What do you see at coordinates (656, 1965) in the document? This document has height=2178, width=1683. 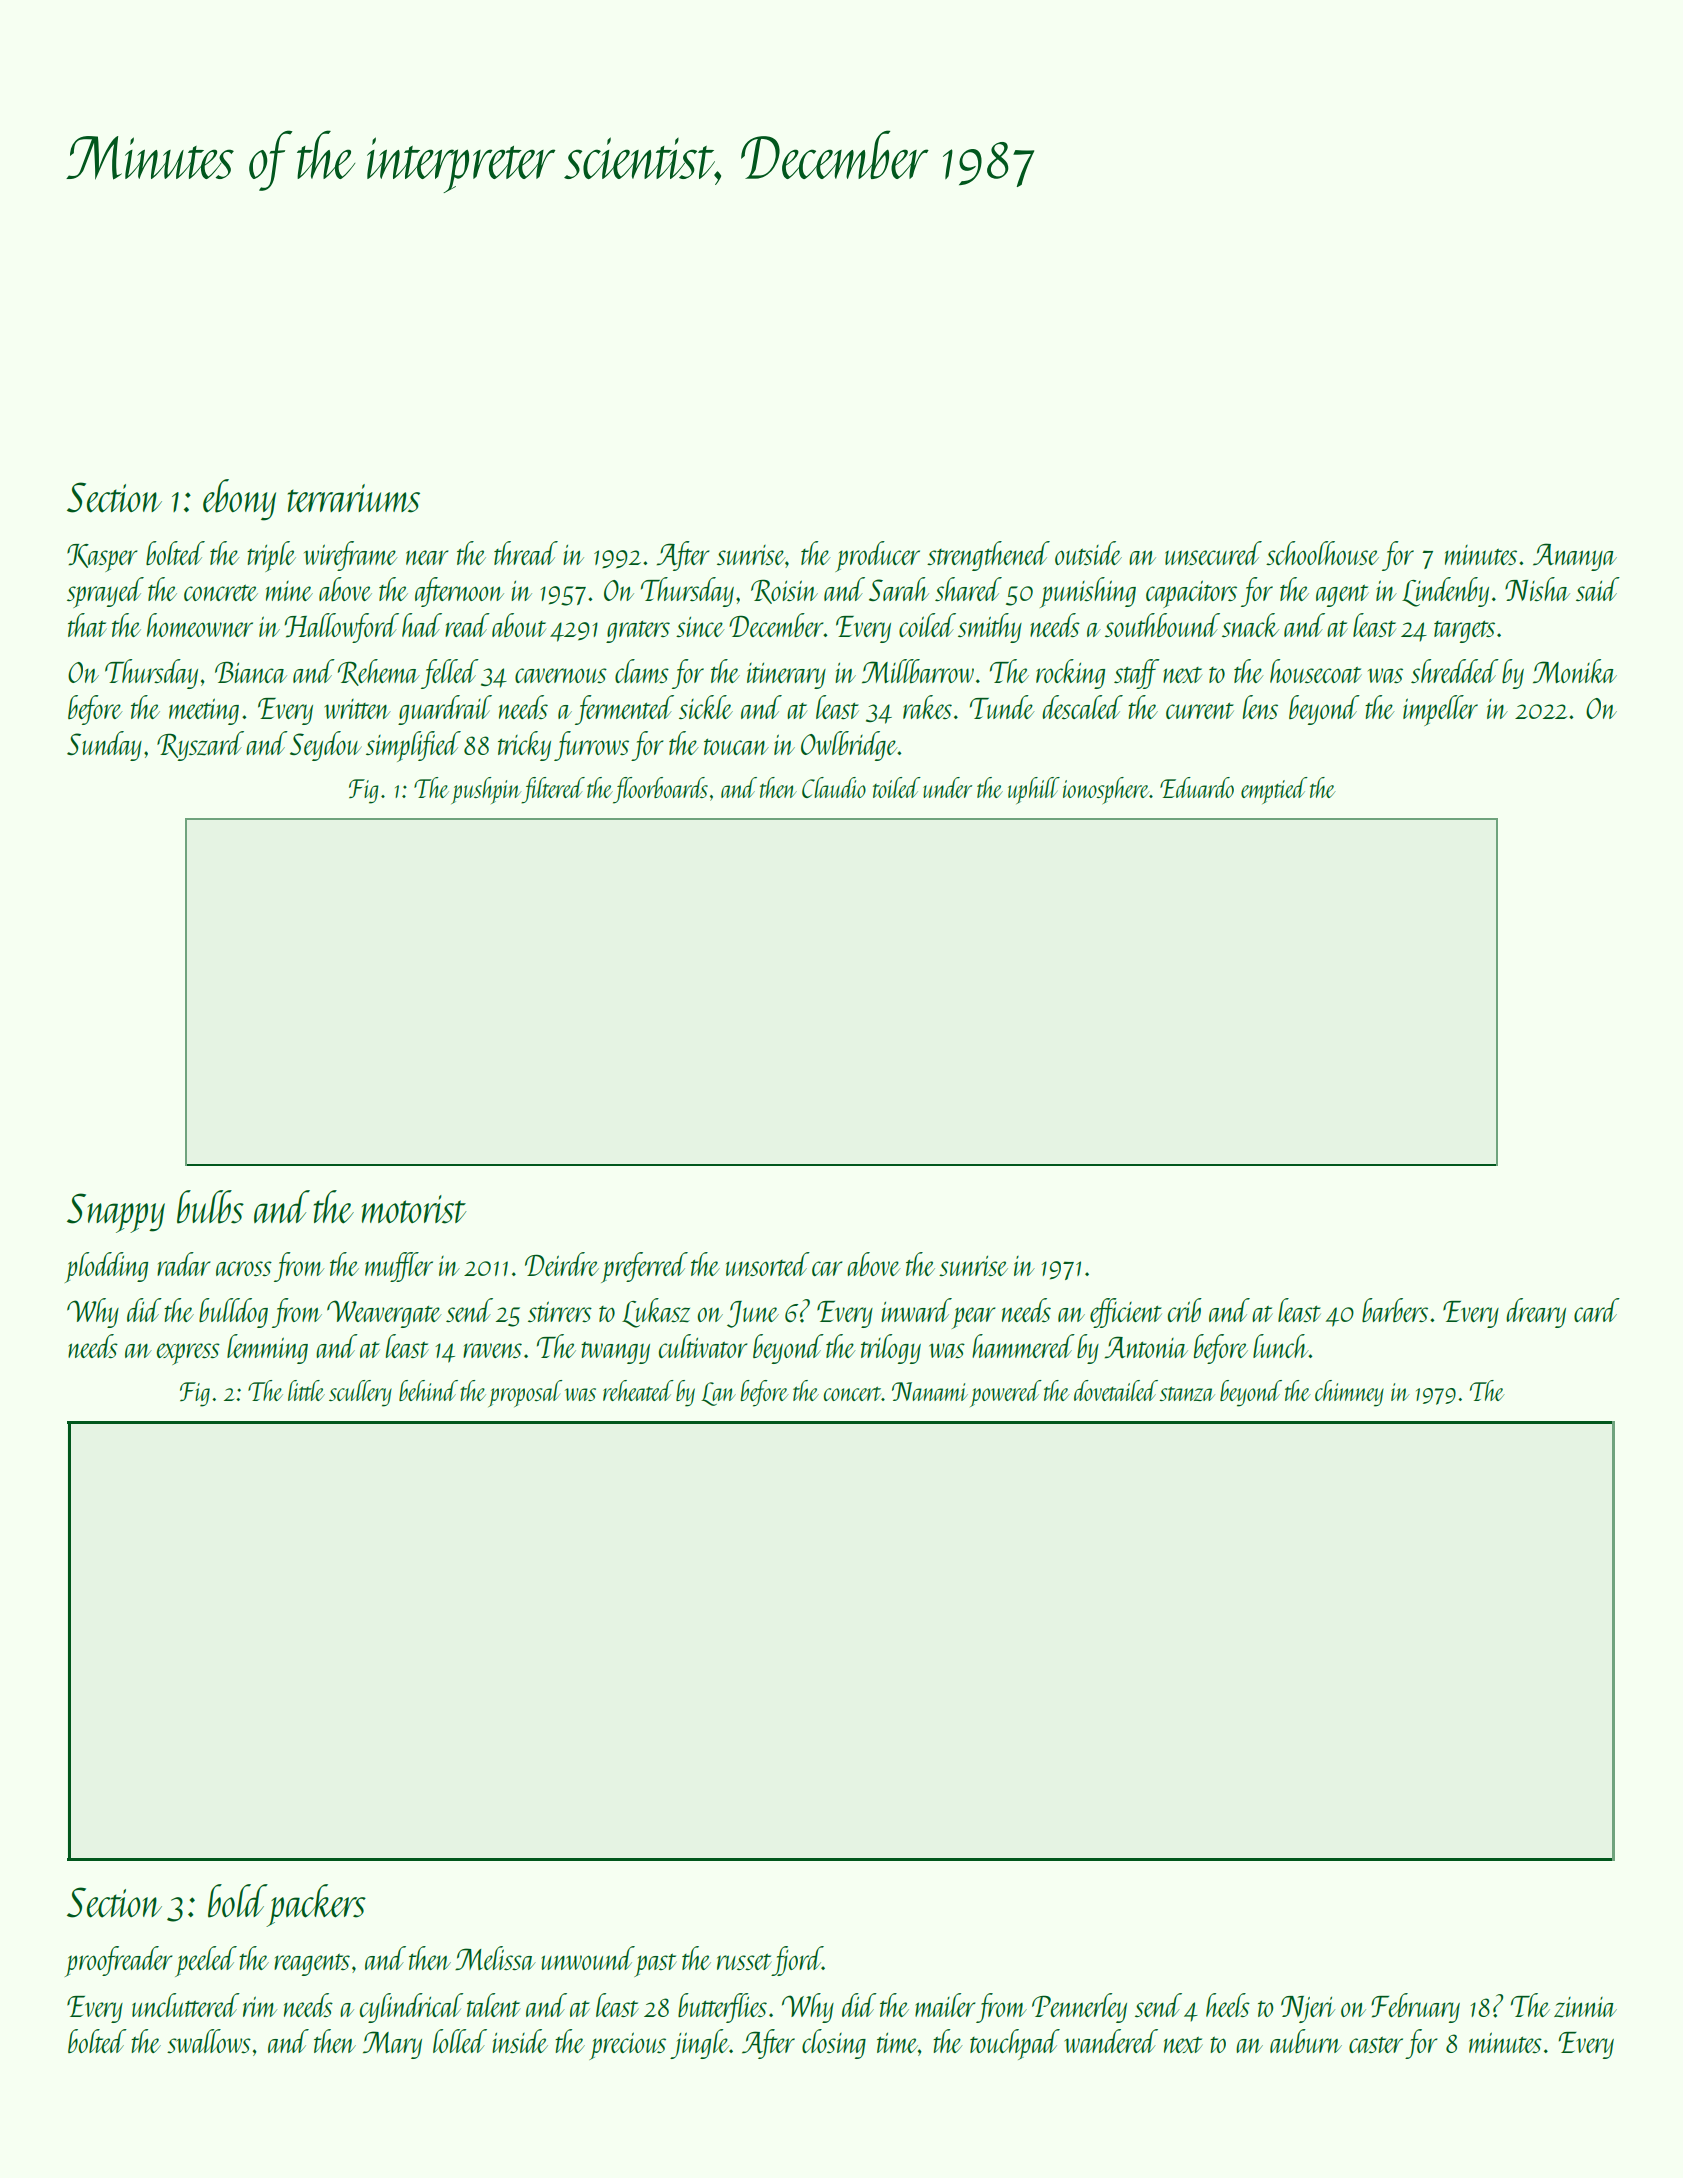 I see `past` at bounding box center [656, 1965].
